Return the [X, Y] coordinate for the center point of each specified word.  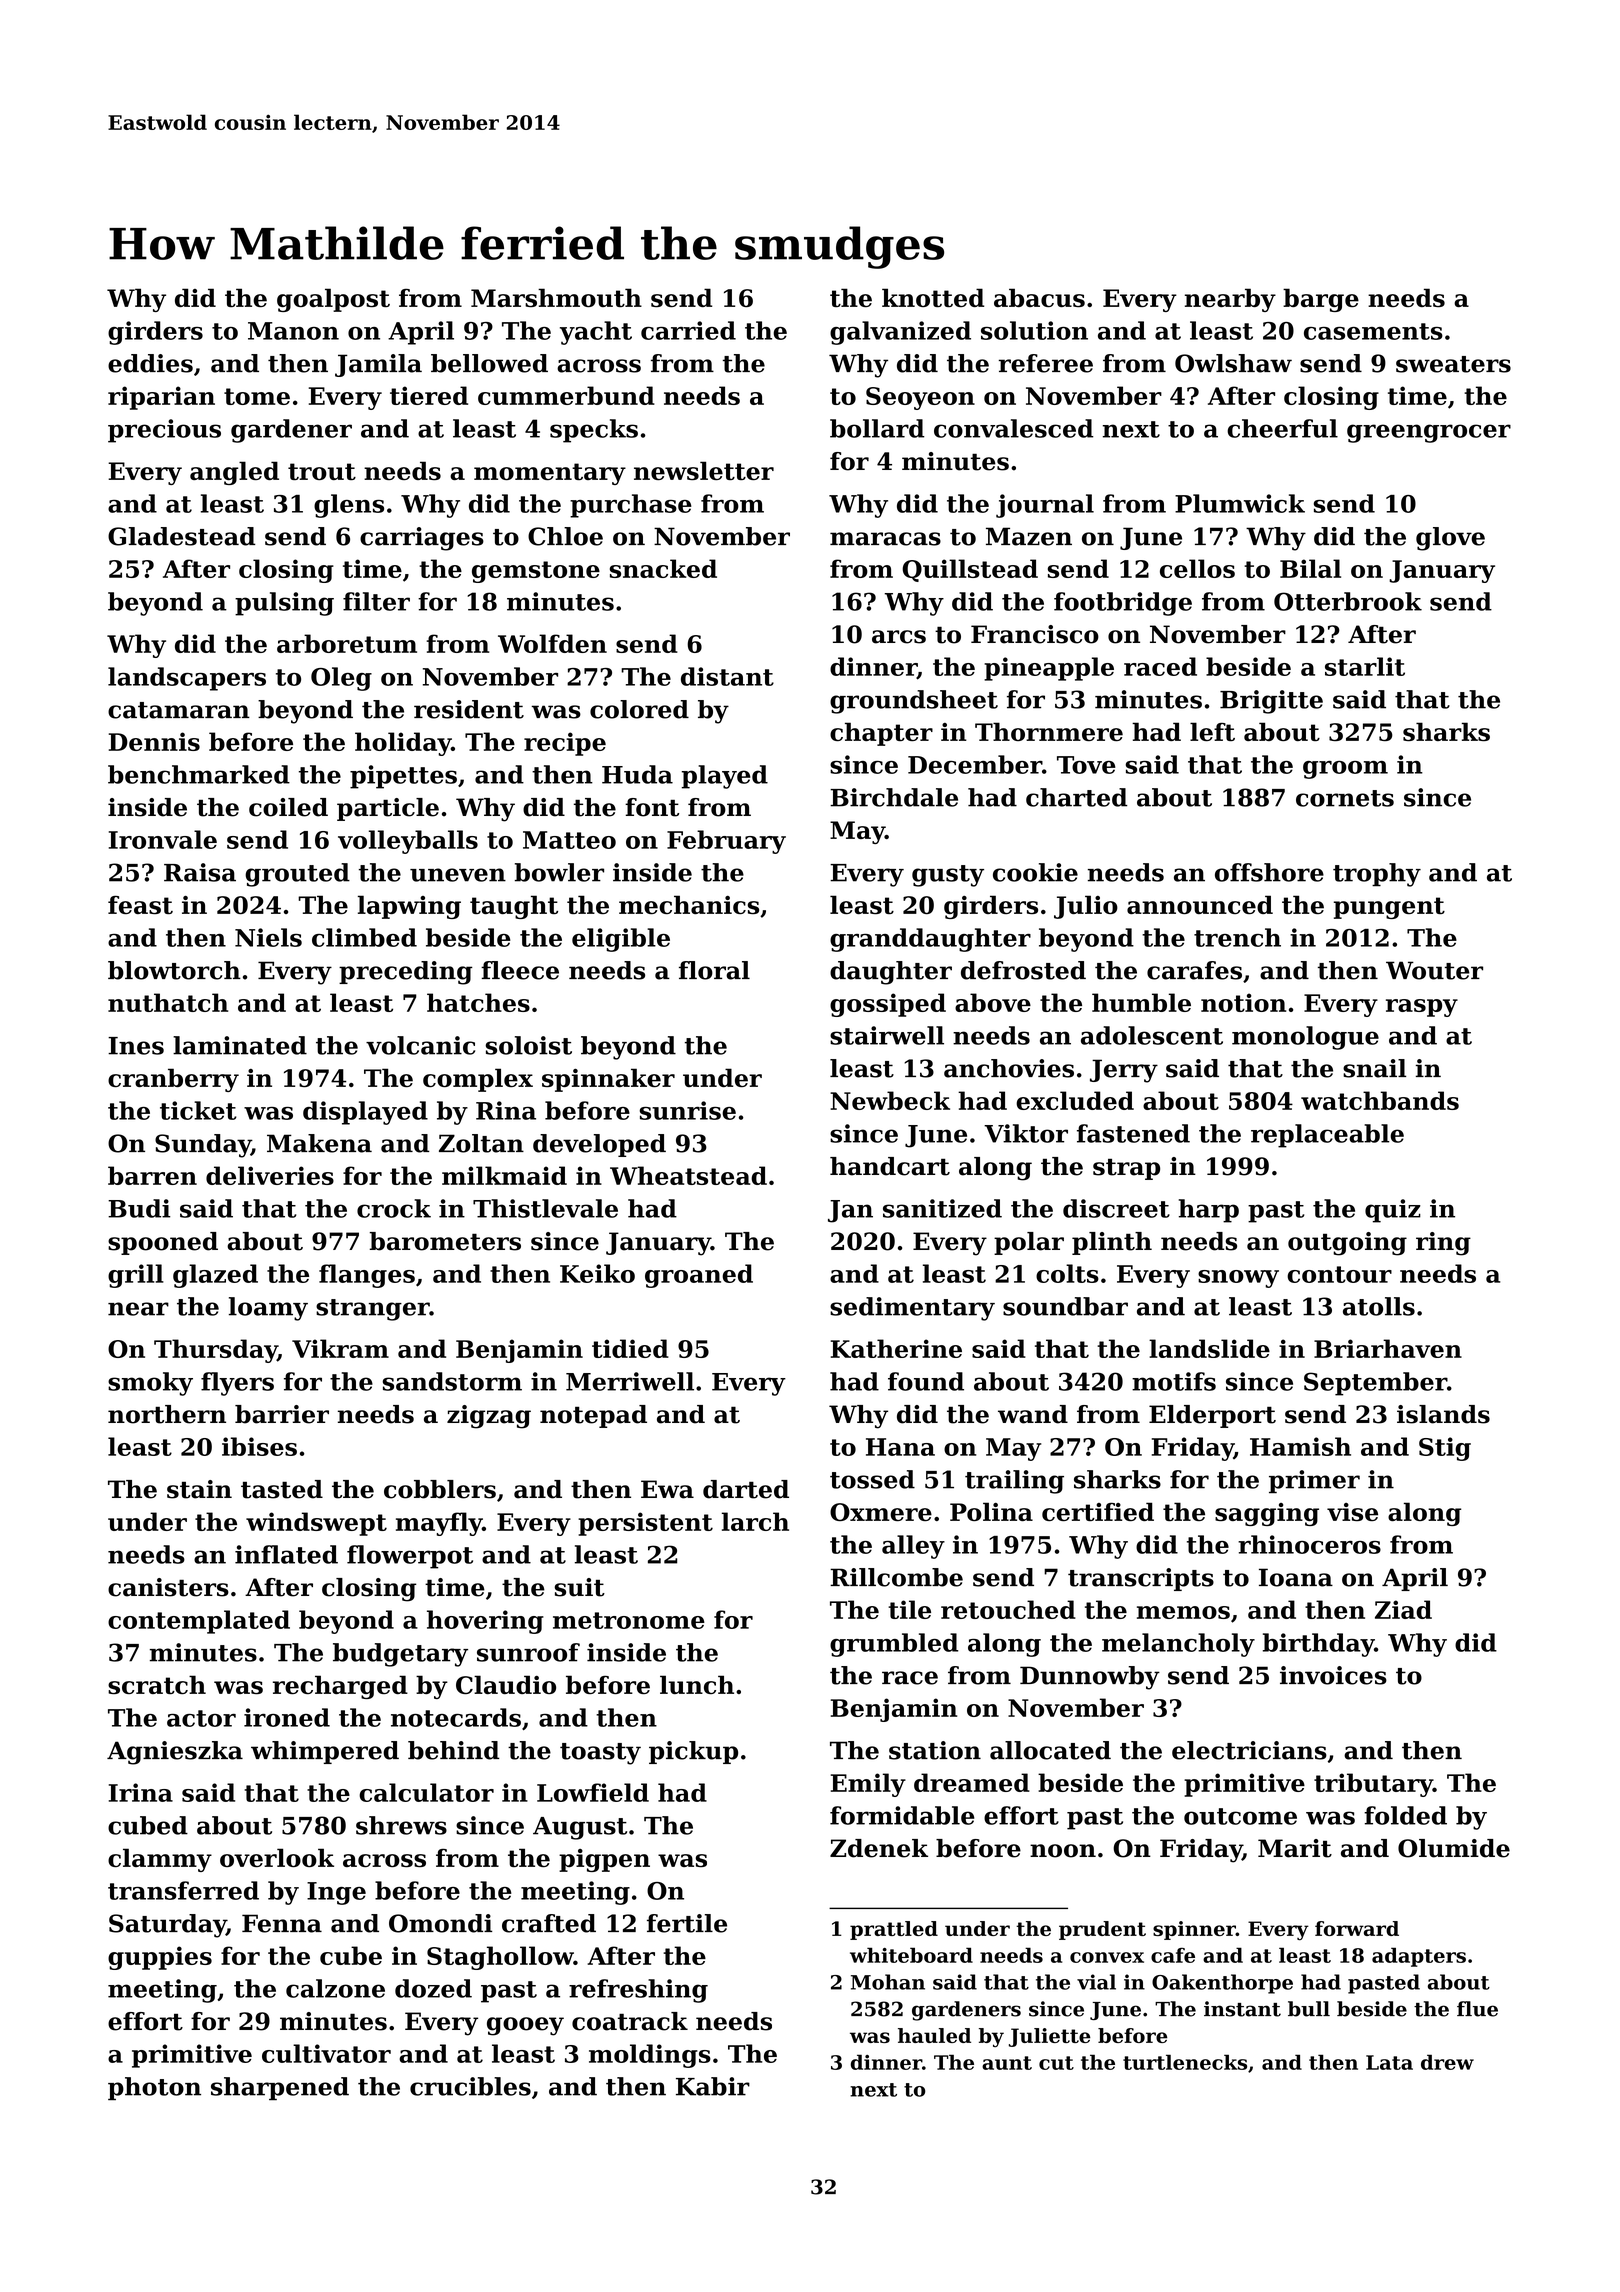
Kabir [713, 2086]
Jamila [378, 365]
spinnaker [608, 1080]
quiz [1393, 1211]
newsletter [704, 470]
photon [154, 2088]
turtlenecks [1185, 2062]
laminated [240, 1045]
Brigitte [1271, 702]
